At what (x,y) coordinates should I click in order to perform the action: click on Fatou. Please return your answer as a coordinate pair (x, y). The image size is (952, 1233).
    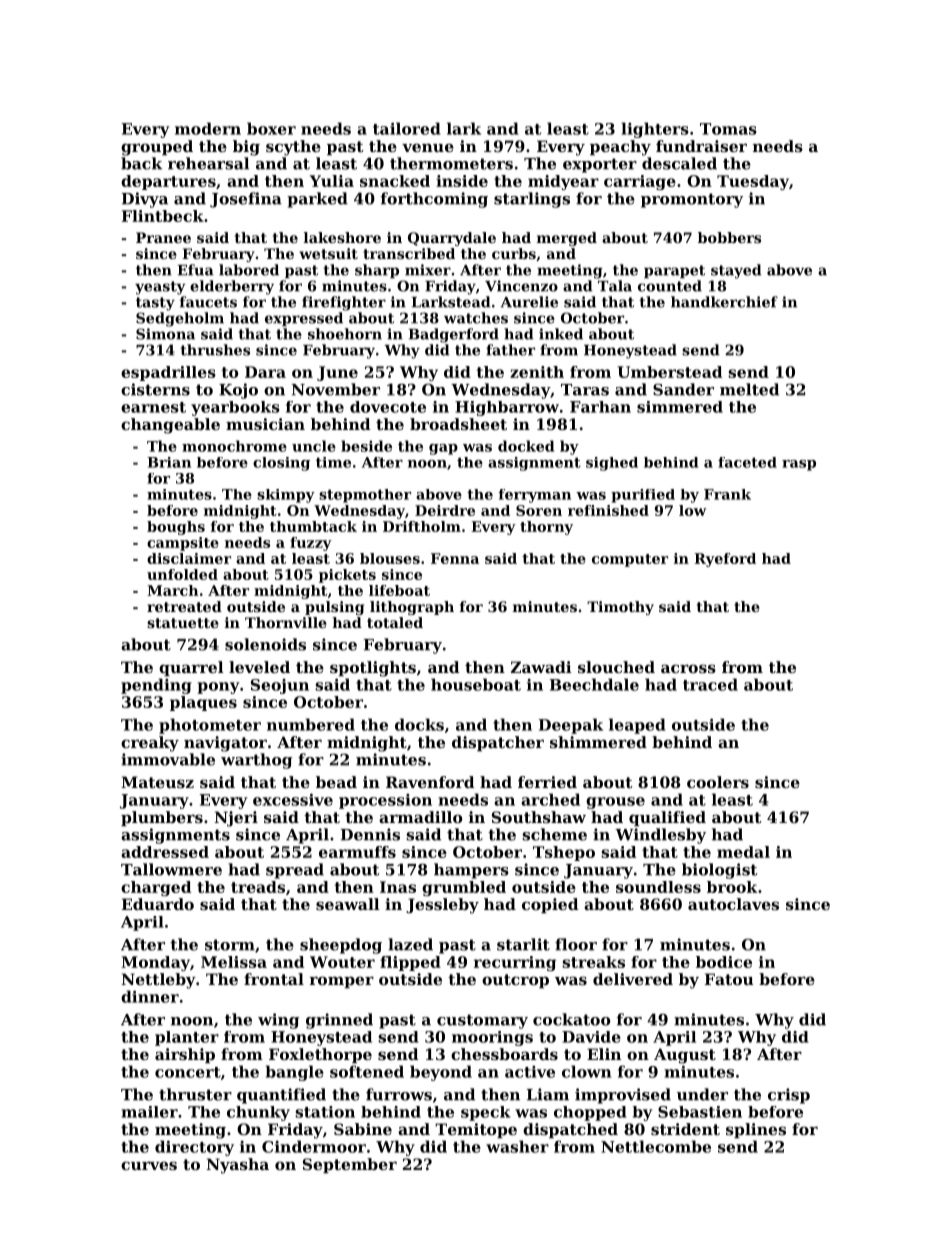
    Looking at the image, I should click on (729, 979).
